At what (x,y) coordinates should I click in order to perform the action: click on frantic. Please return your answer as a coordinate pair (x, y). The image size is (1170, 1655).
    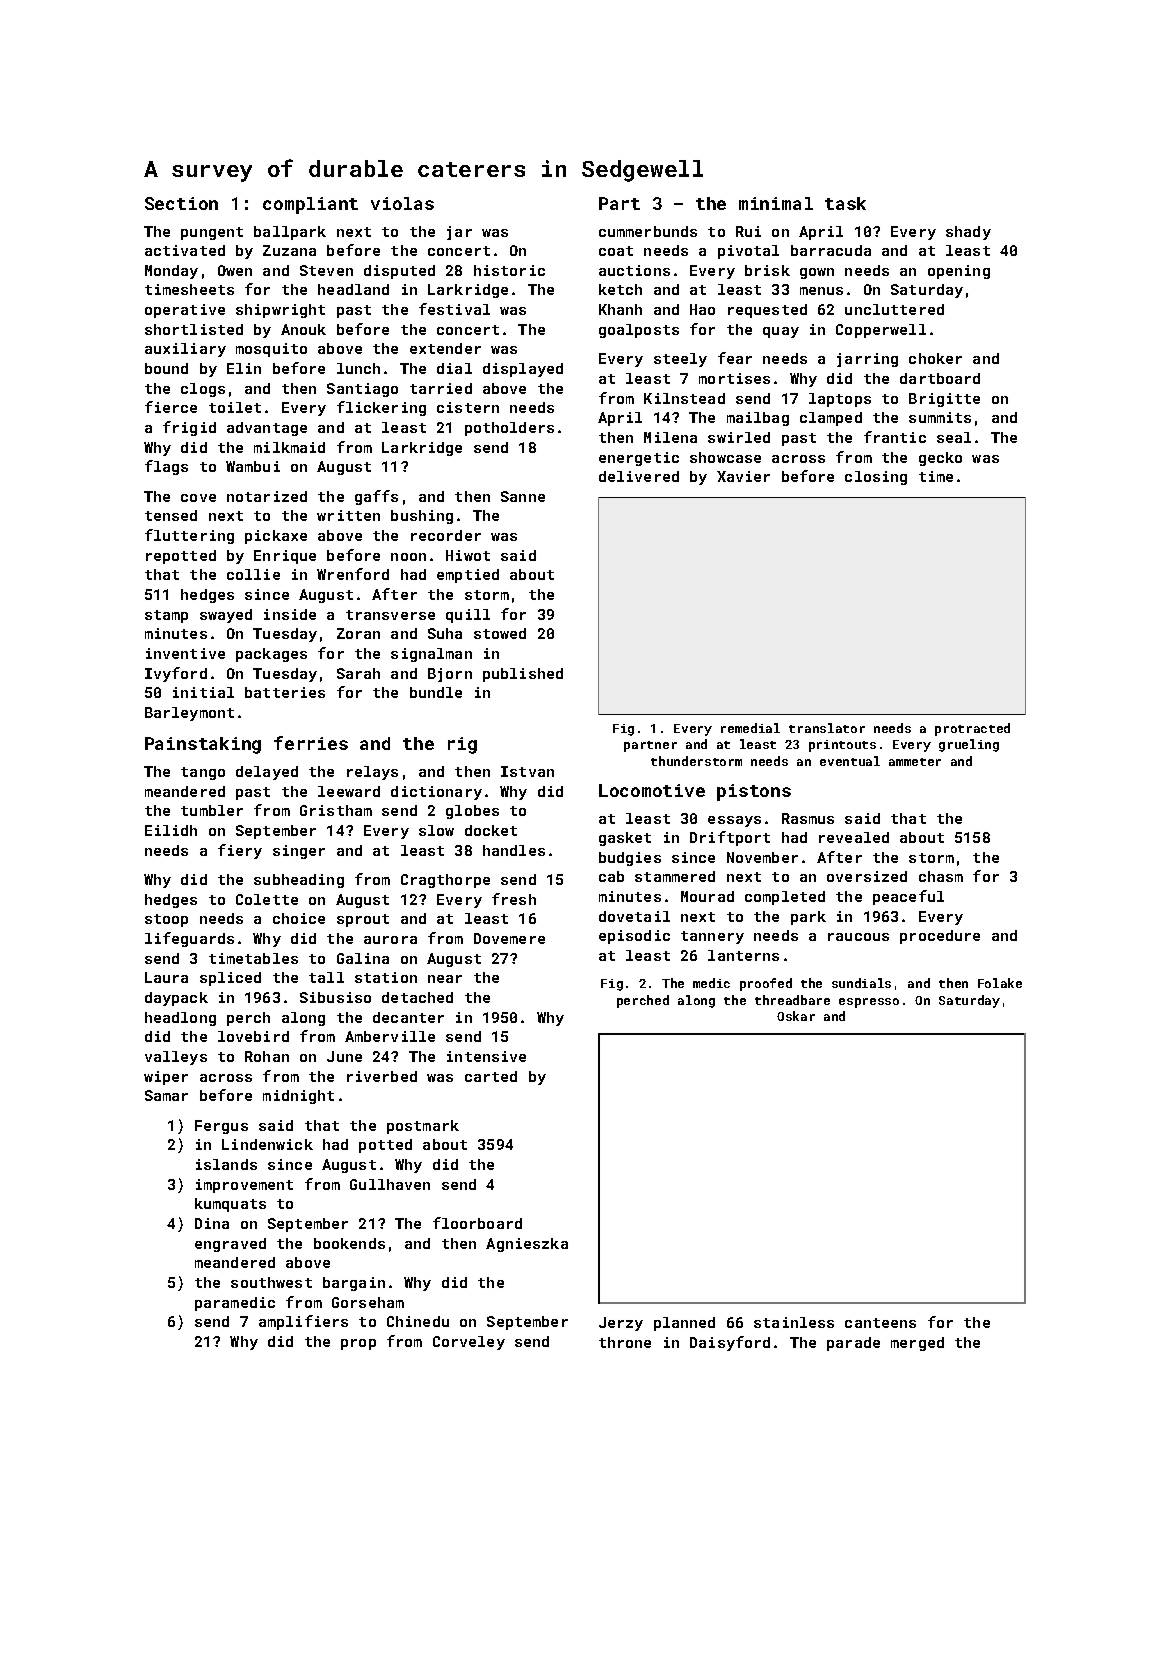
    Looking at the image, I should click on (895, 437).
